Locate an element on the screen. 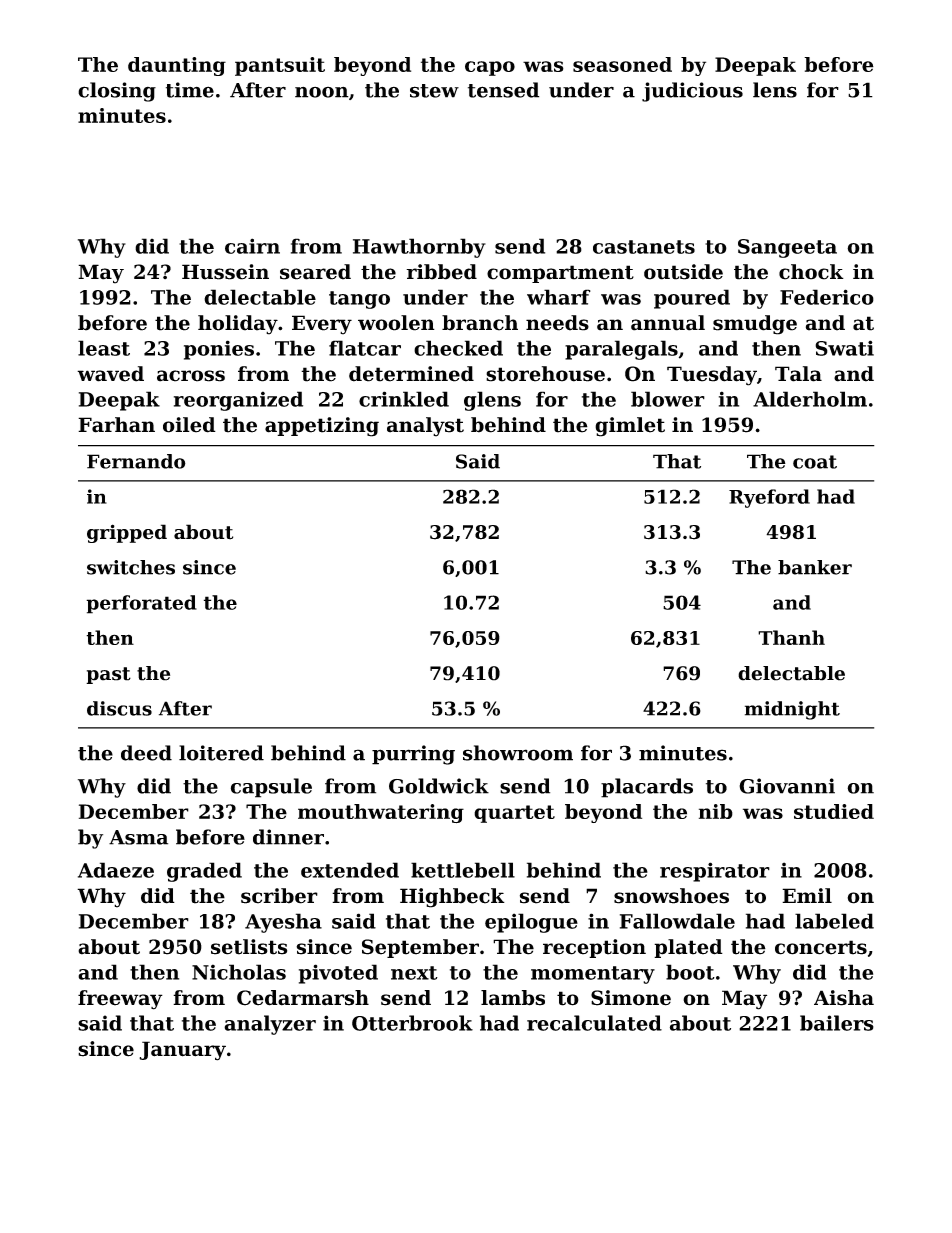 The width and height of the screenshot is (952, 1233). Emil is located at coordinates (807, 895).
